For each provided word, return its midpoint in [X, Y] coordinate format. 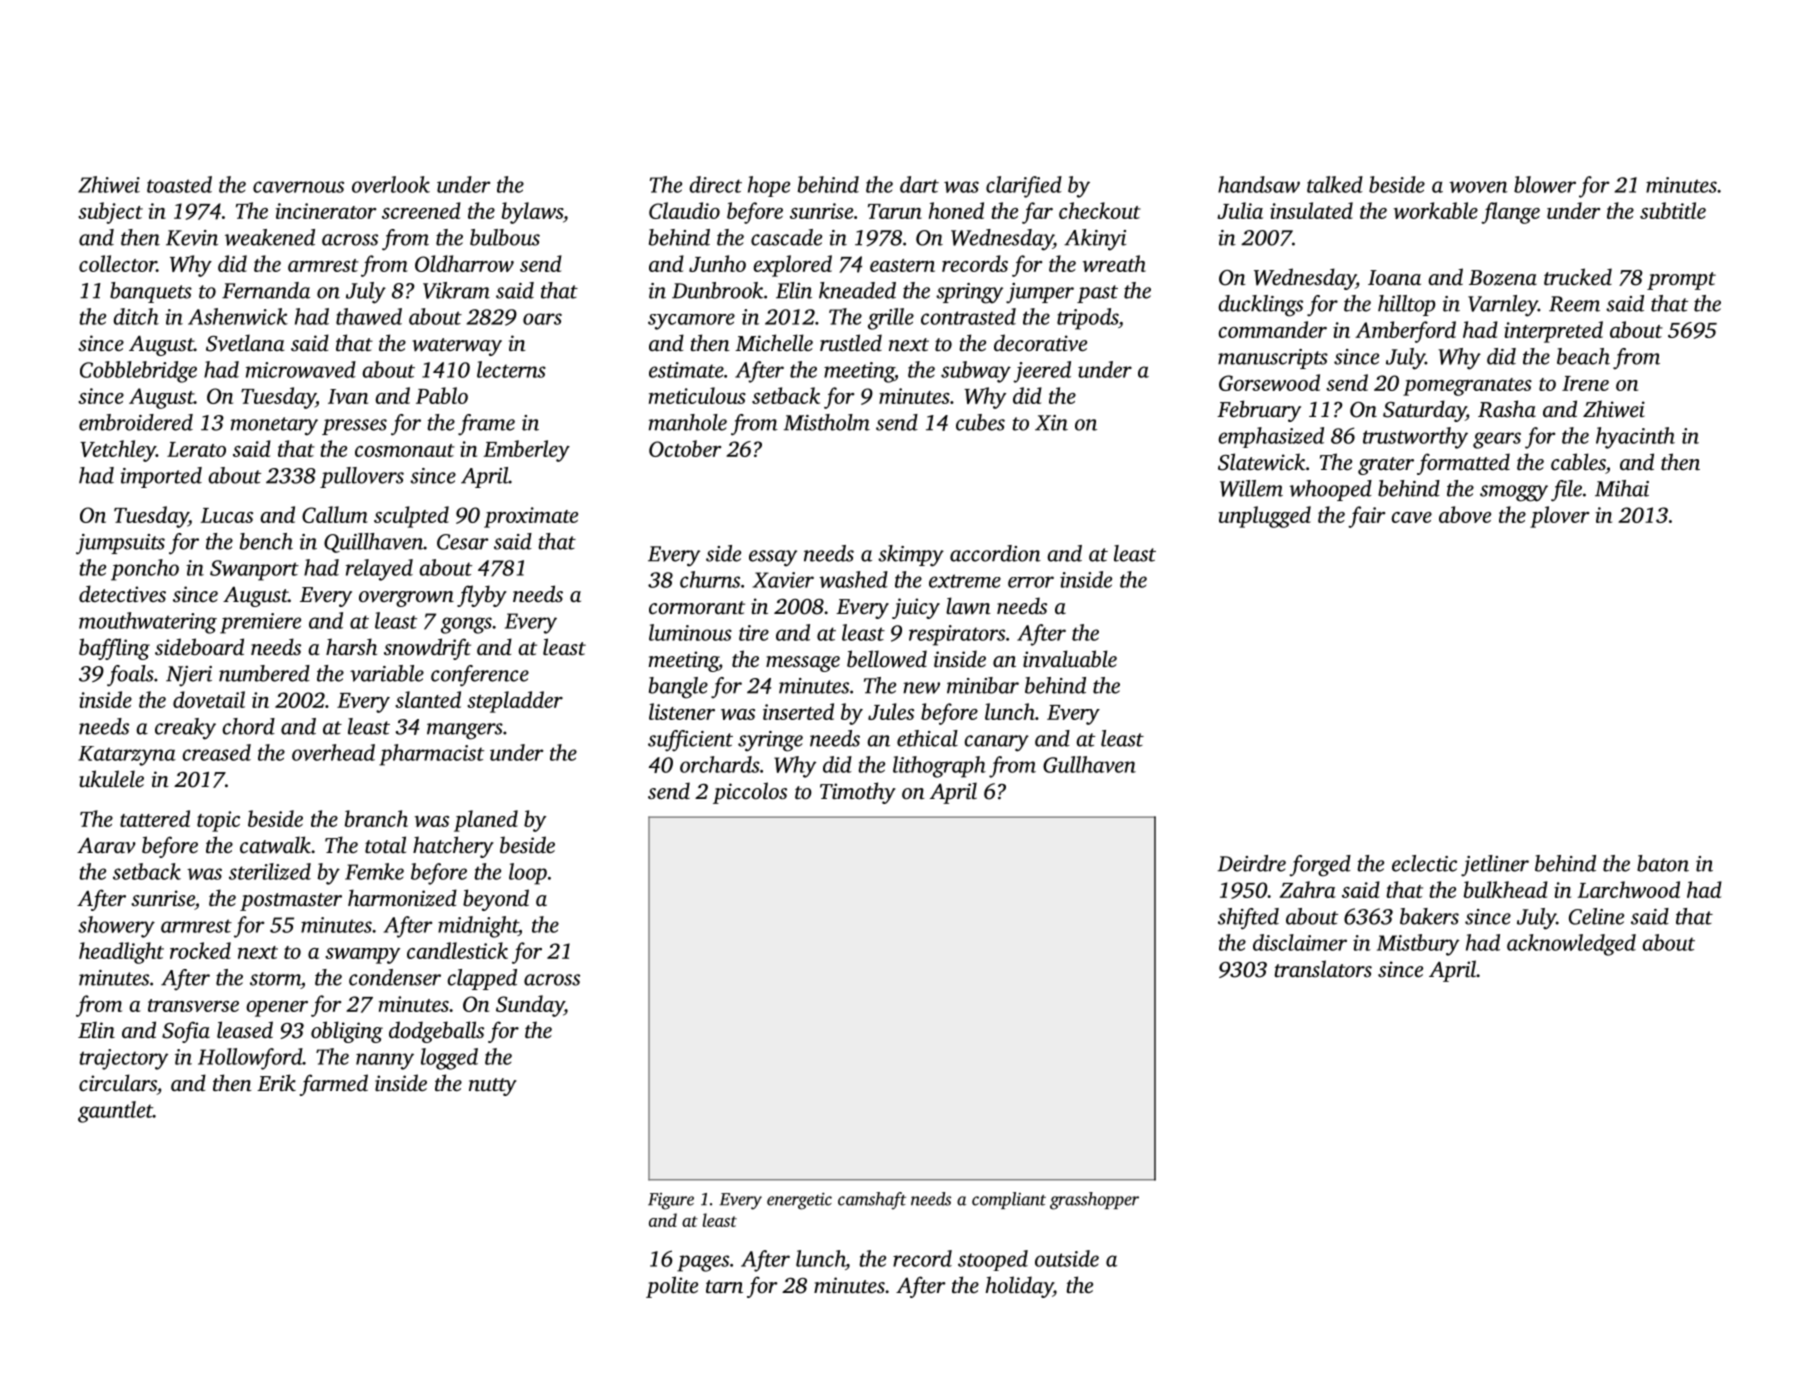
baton [1663, 863]
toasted [179, 184]
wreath [1114, 263]
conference [480, 676]
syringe [770, 741]
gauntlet [115, 1112]
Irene [1585, 383]
